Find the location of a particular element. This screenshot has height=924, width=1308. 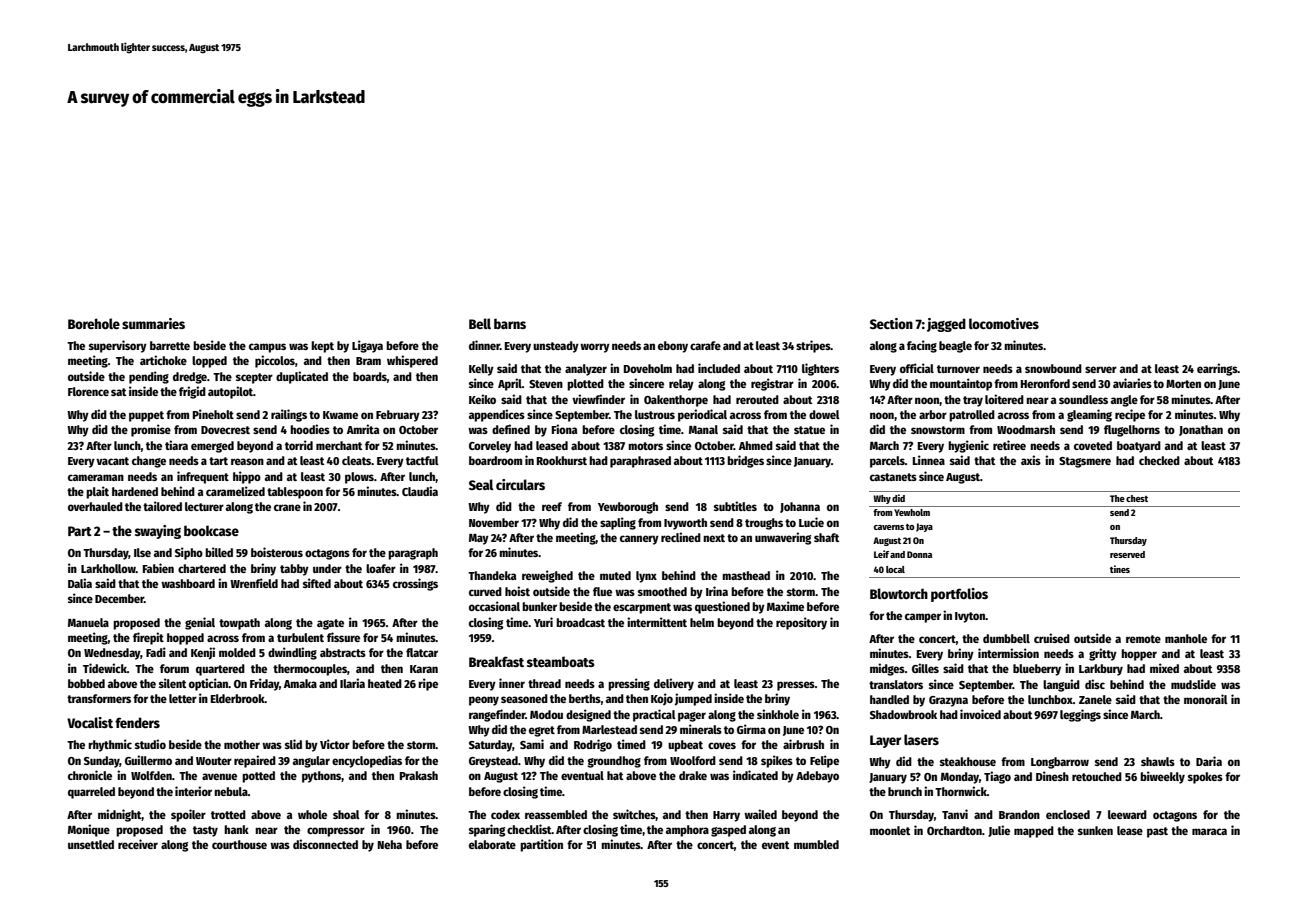

paraphrased is located at coordinates (640, 462).
